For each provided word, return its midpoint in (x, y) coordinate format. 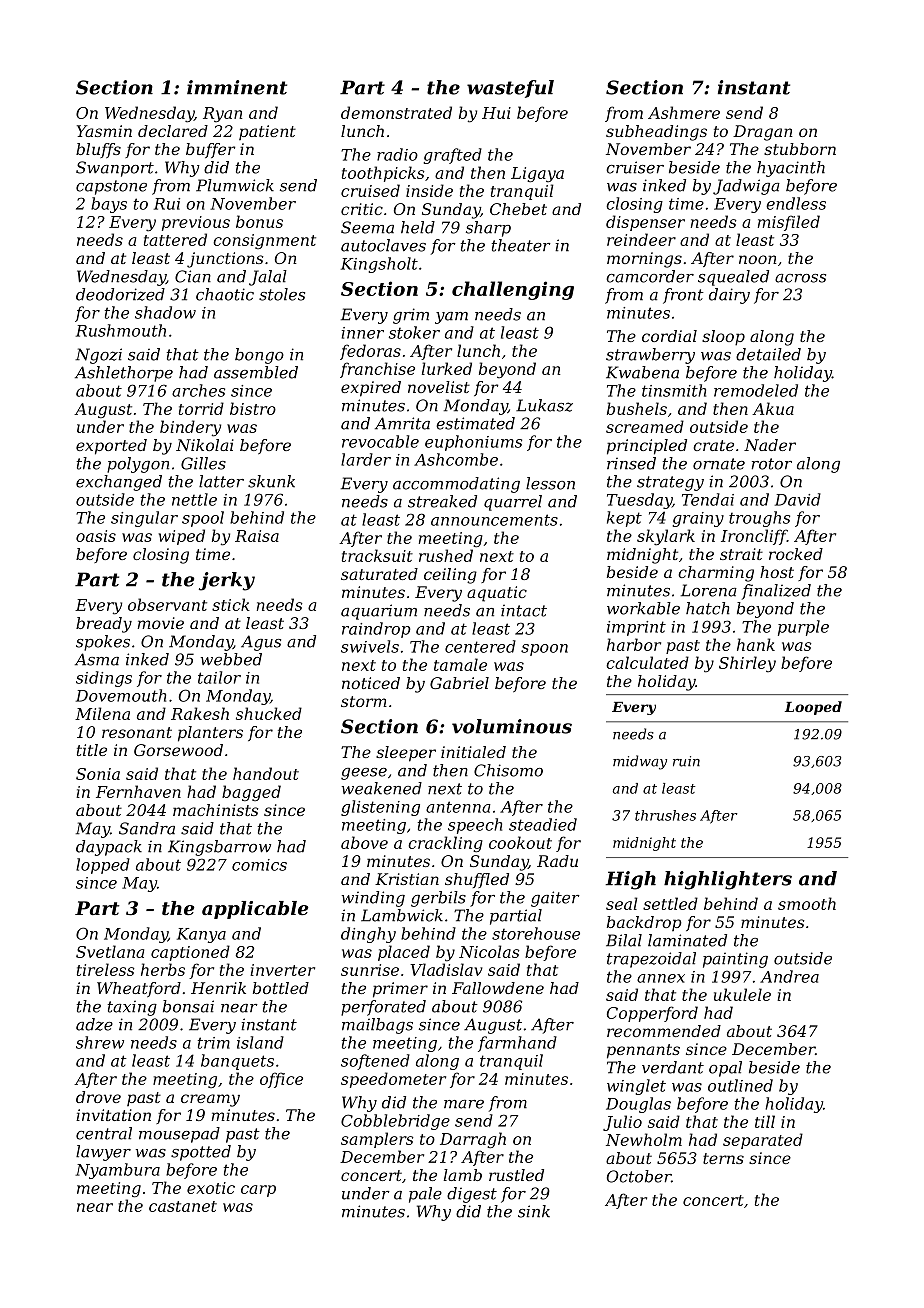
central (104, 1133)
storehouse (536, 933)
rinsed (631, 463)
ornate (719, 464)
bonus (259, 221)
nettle (194, 499)
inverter (282, 970)
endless (796, 203)
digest (472, 1195)
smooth (807, 903)
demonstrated (396, 112)
